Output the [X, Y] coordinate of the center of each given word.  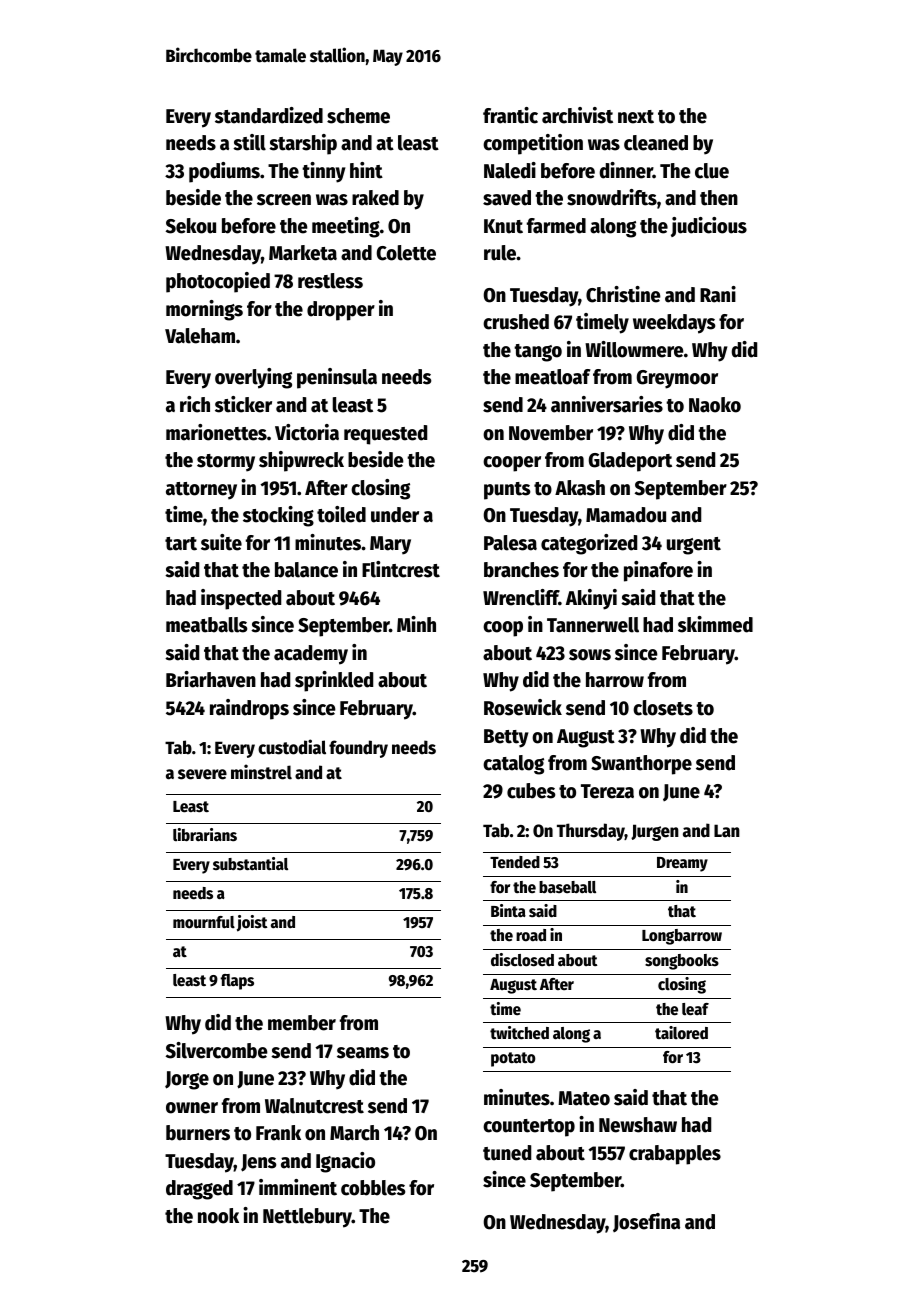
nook [218, 1216]
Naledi [510, 170]
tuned [507, 1153]
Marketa [303, 253]
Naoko [715, 405]
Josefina [646, 1222]
